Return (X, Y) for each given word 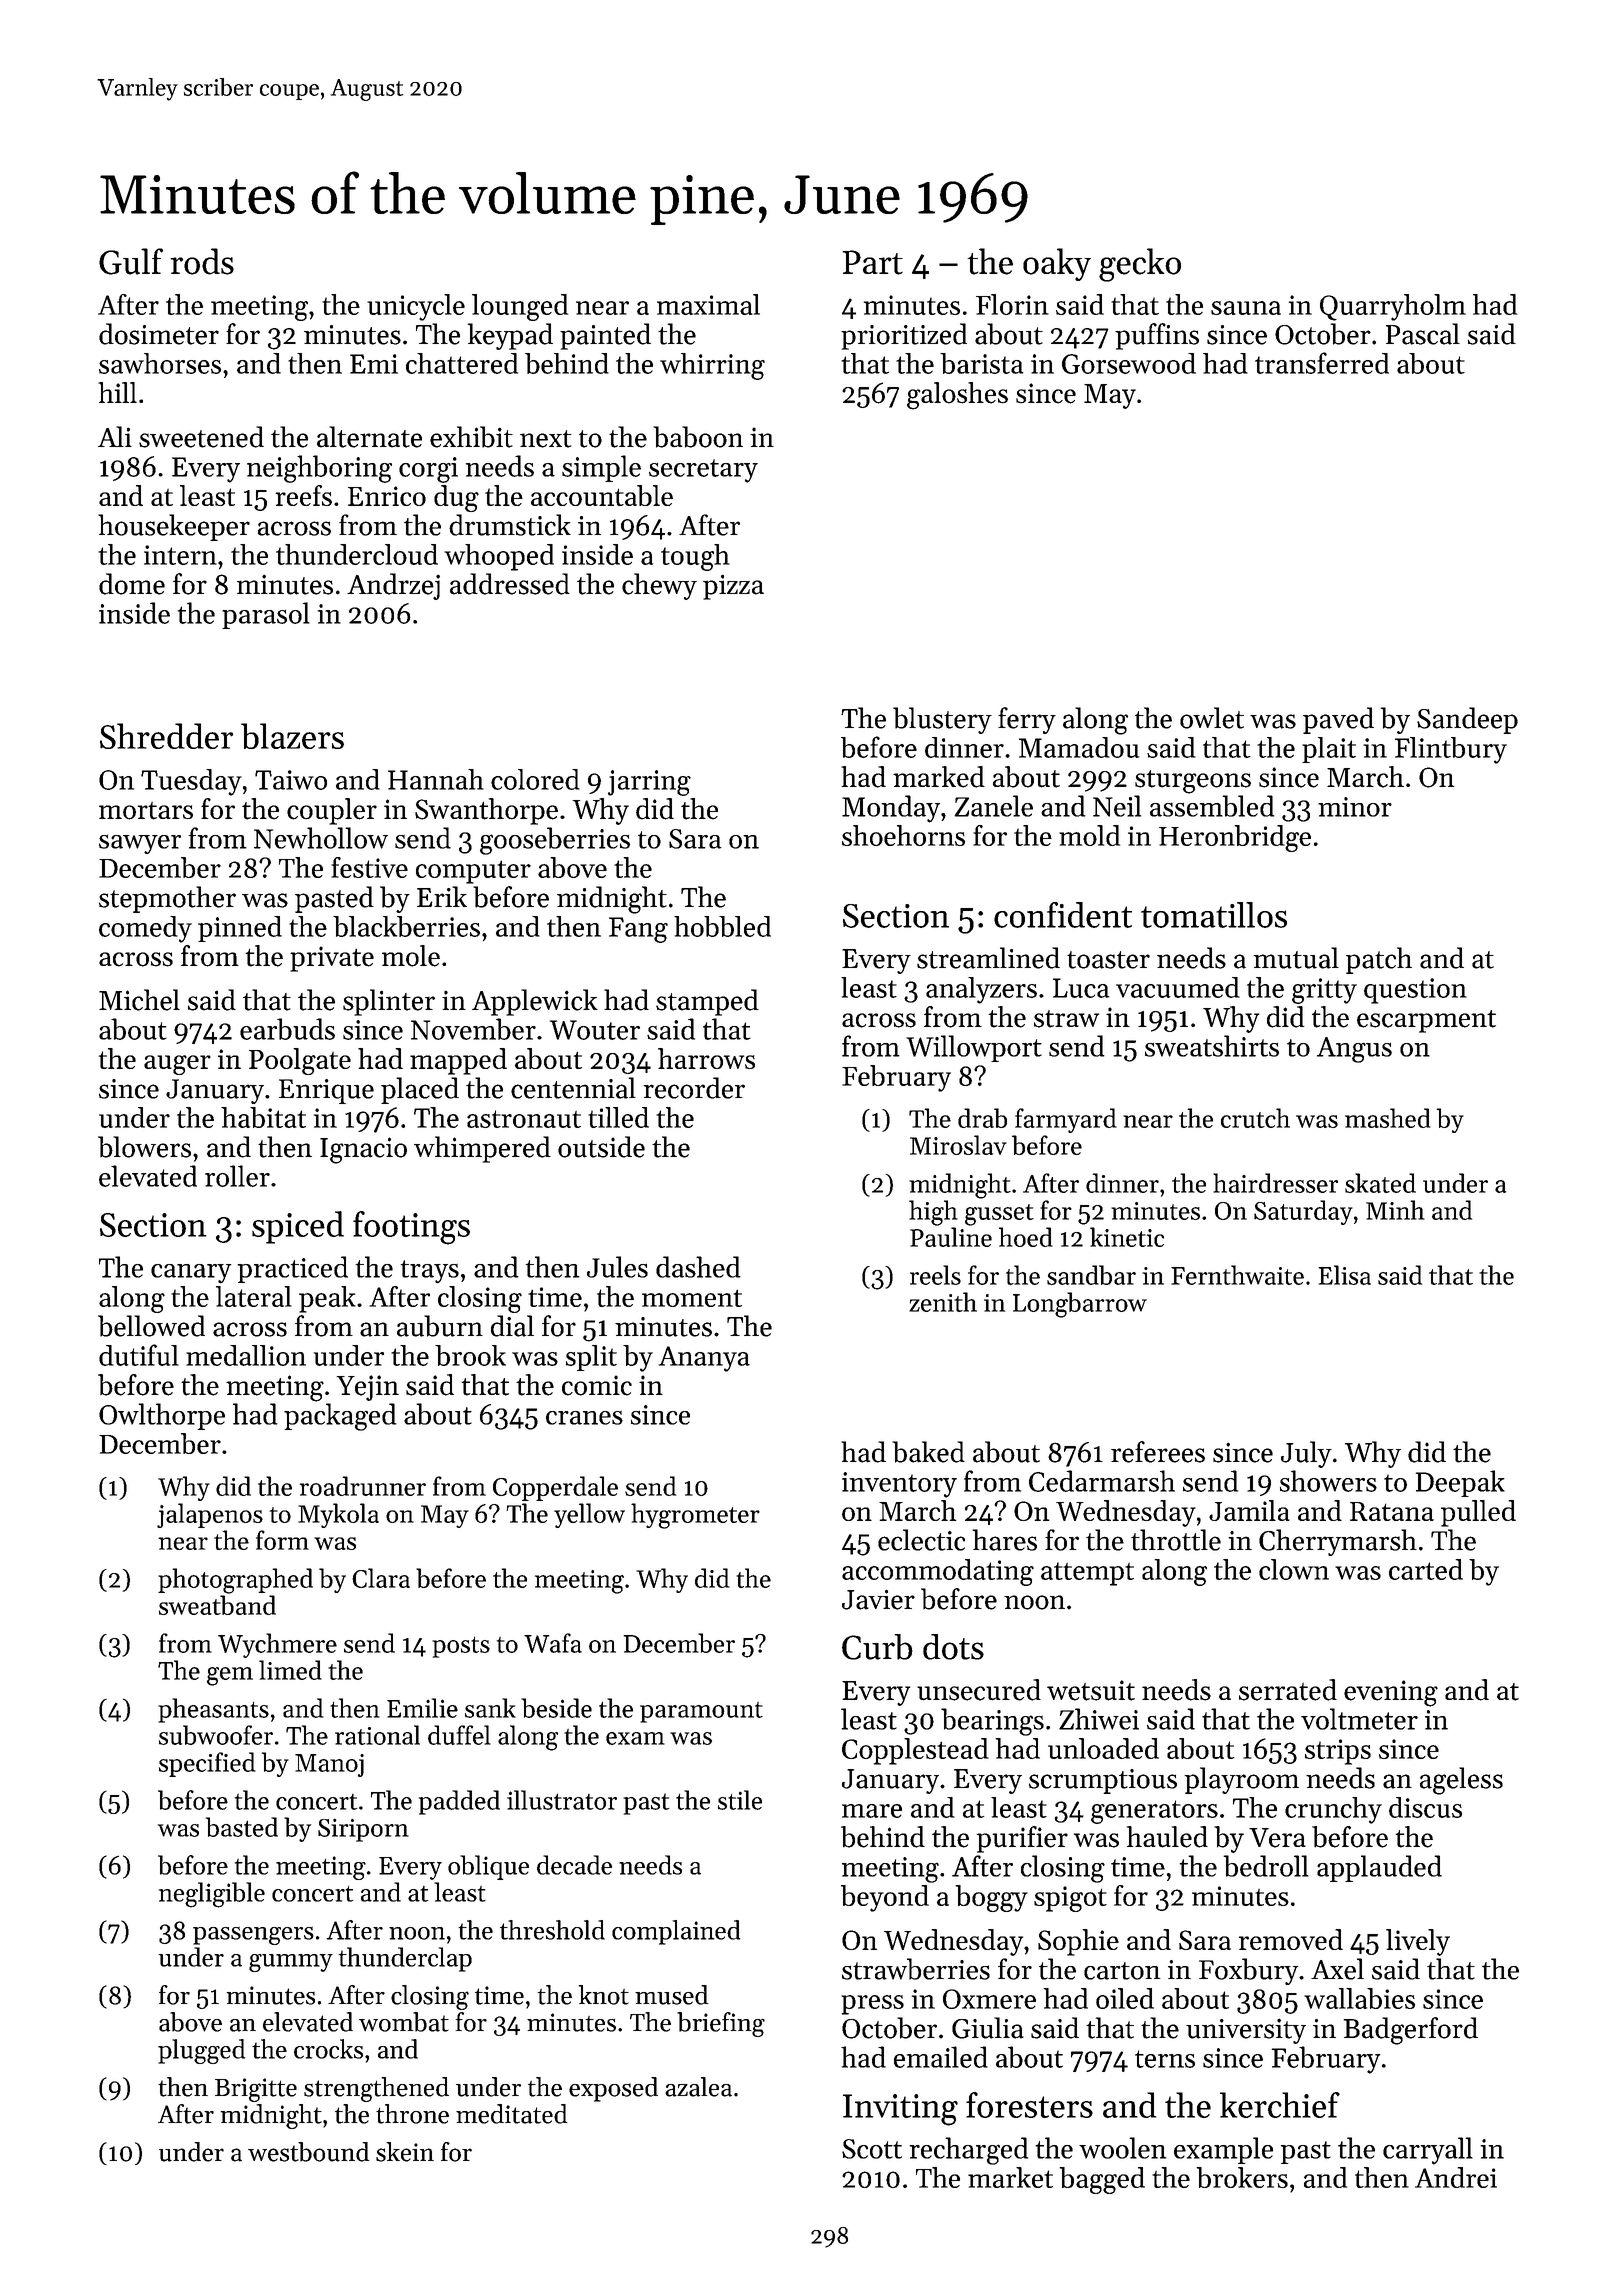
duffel (459, 1735)
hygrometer (695, 1516)
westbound (308, 2152)
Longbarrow (1080, 1305)
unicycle (416, 307)
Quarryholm (1393, 307)
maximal (708, 304)
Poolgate (300, 1061)
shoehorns (903, 835)
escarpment (1426, 1021)
